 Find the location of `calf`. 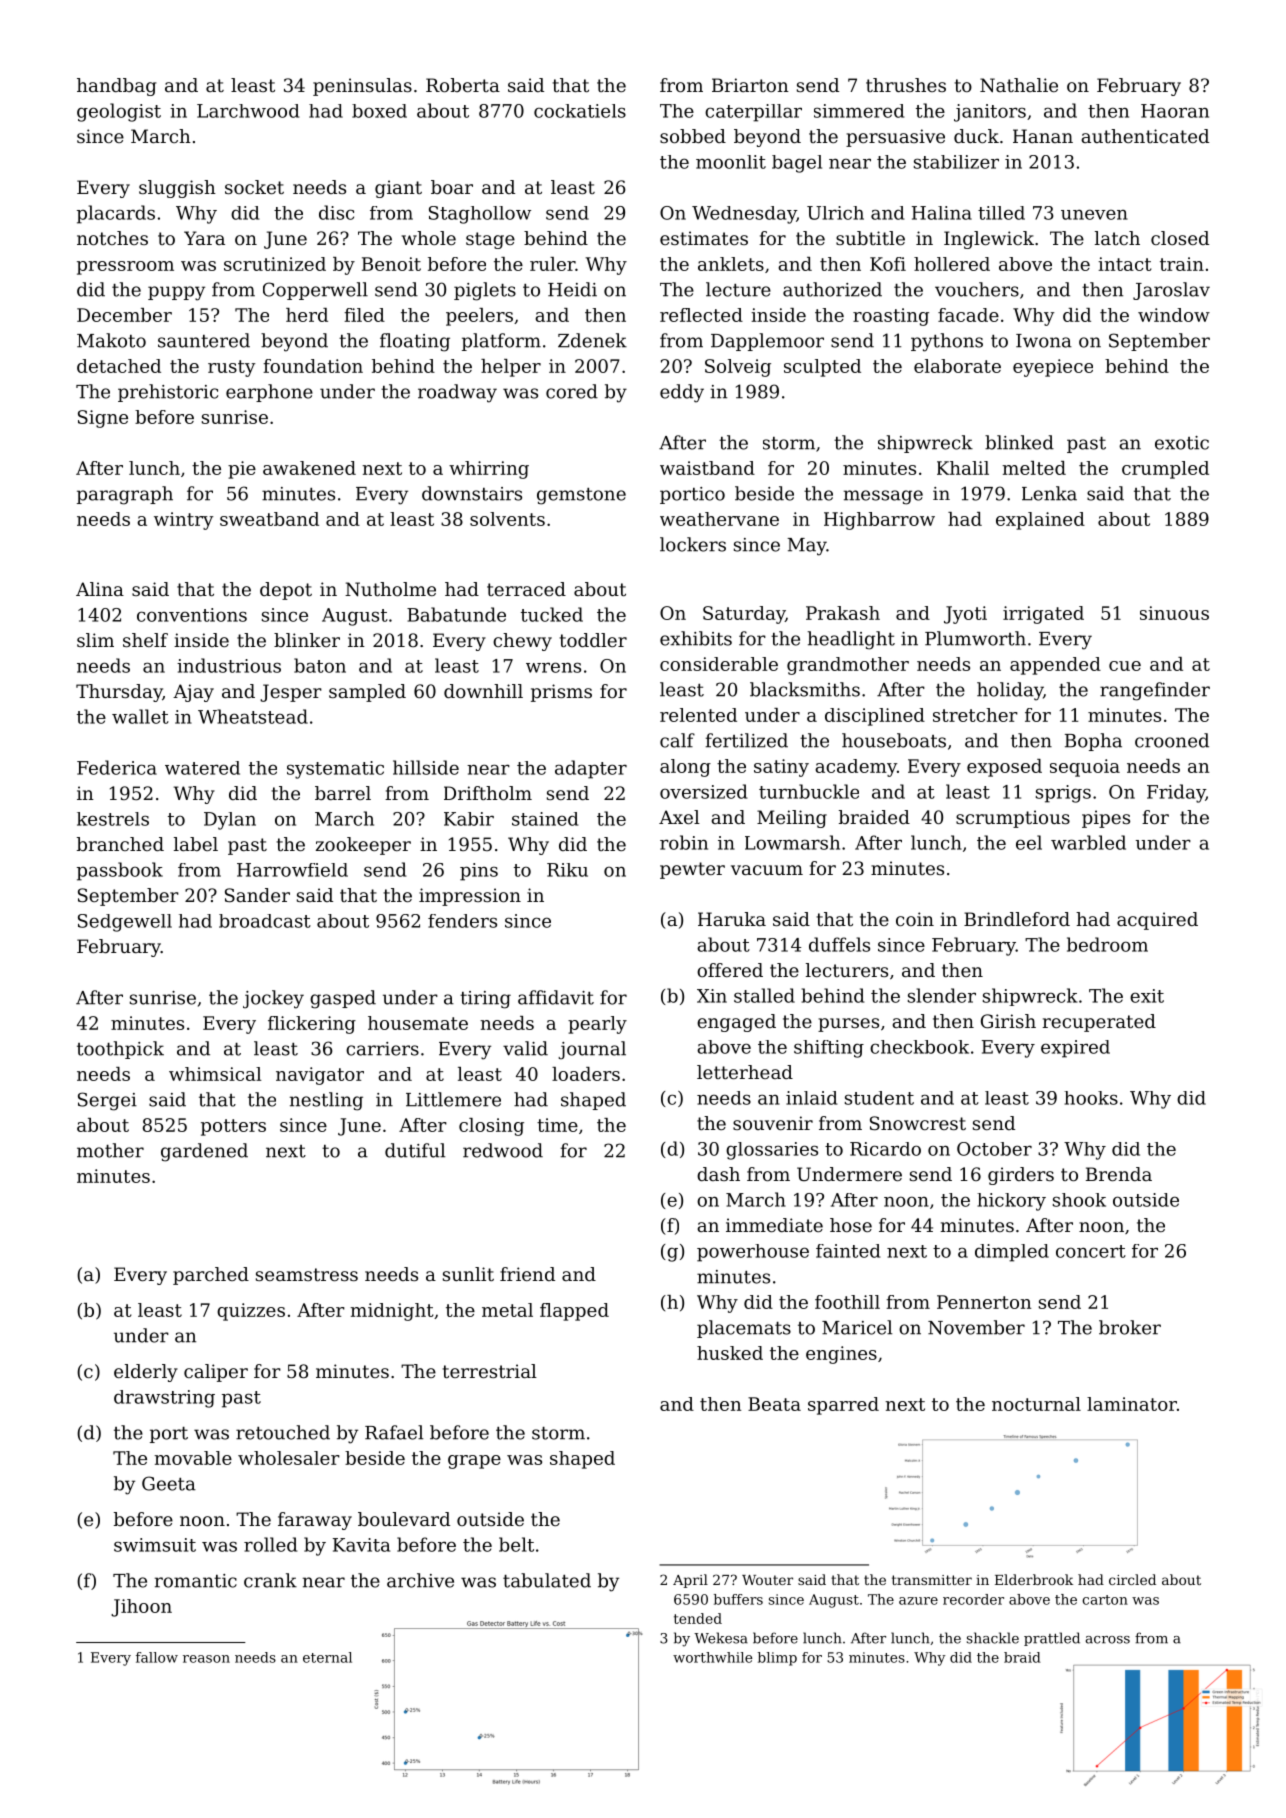

calf is located at coordinates (677, 740).
